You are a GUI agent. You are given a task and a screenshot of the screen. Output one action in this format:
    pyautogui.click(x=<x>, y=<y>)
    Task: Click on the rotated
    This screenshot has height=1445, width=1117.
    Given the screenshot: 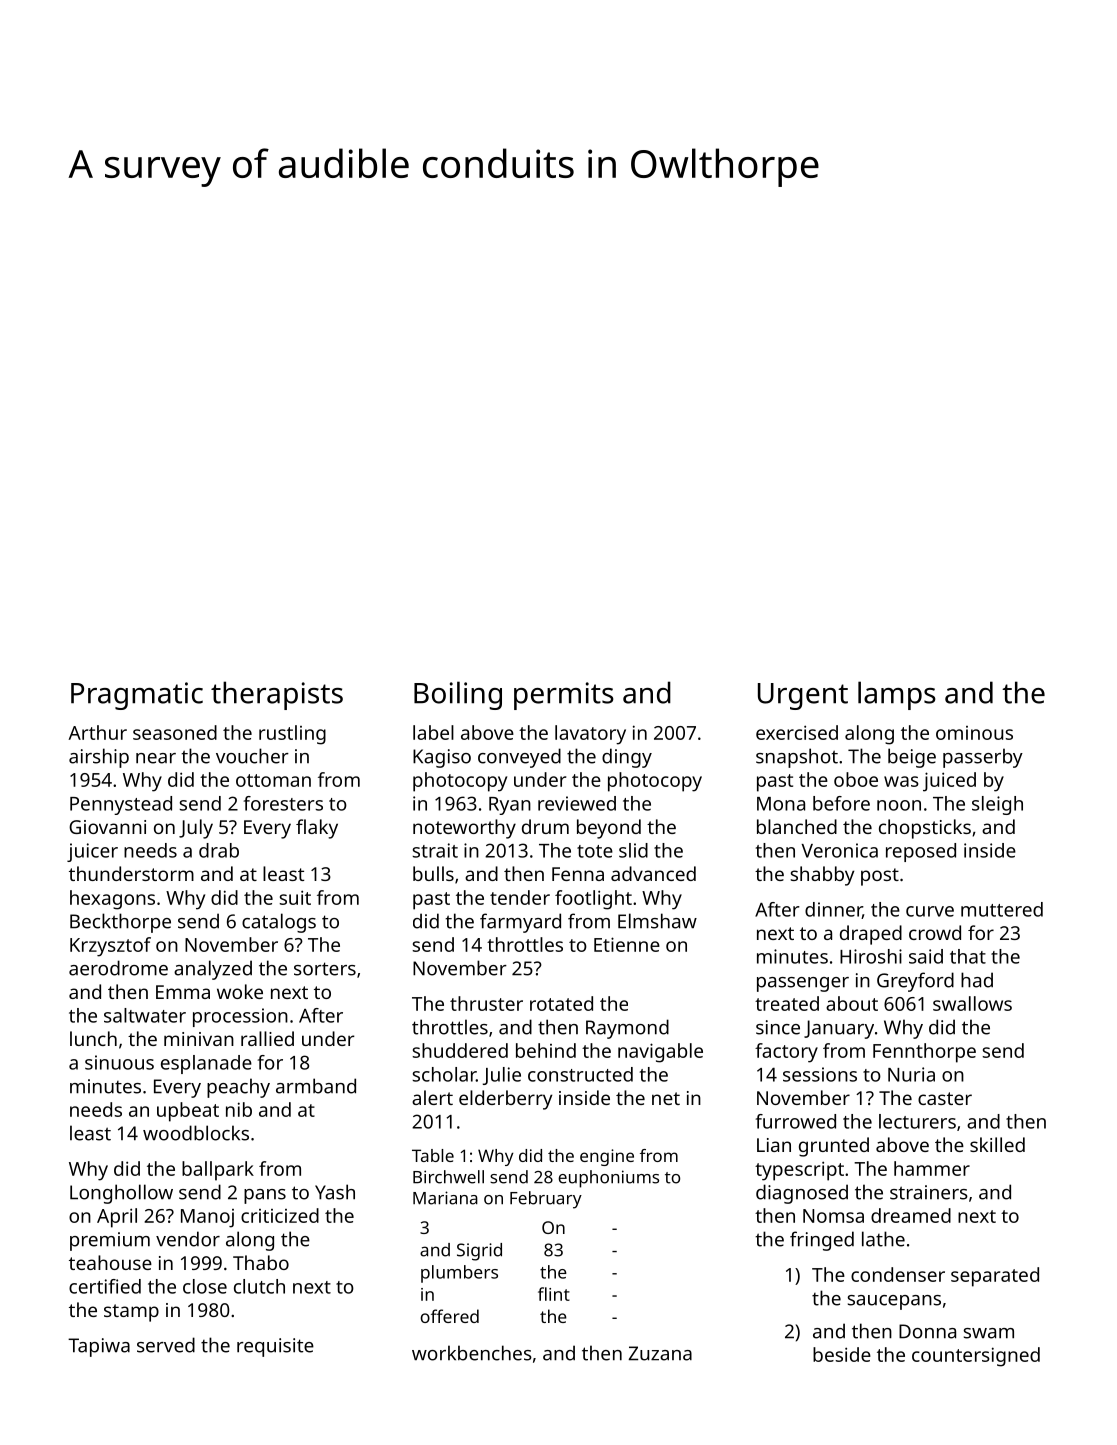 What is the action you would take?
    pyautogui.click(x=561, y=1003)
